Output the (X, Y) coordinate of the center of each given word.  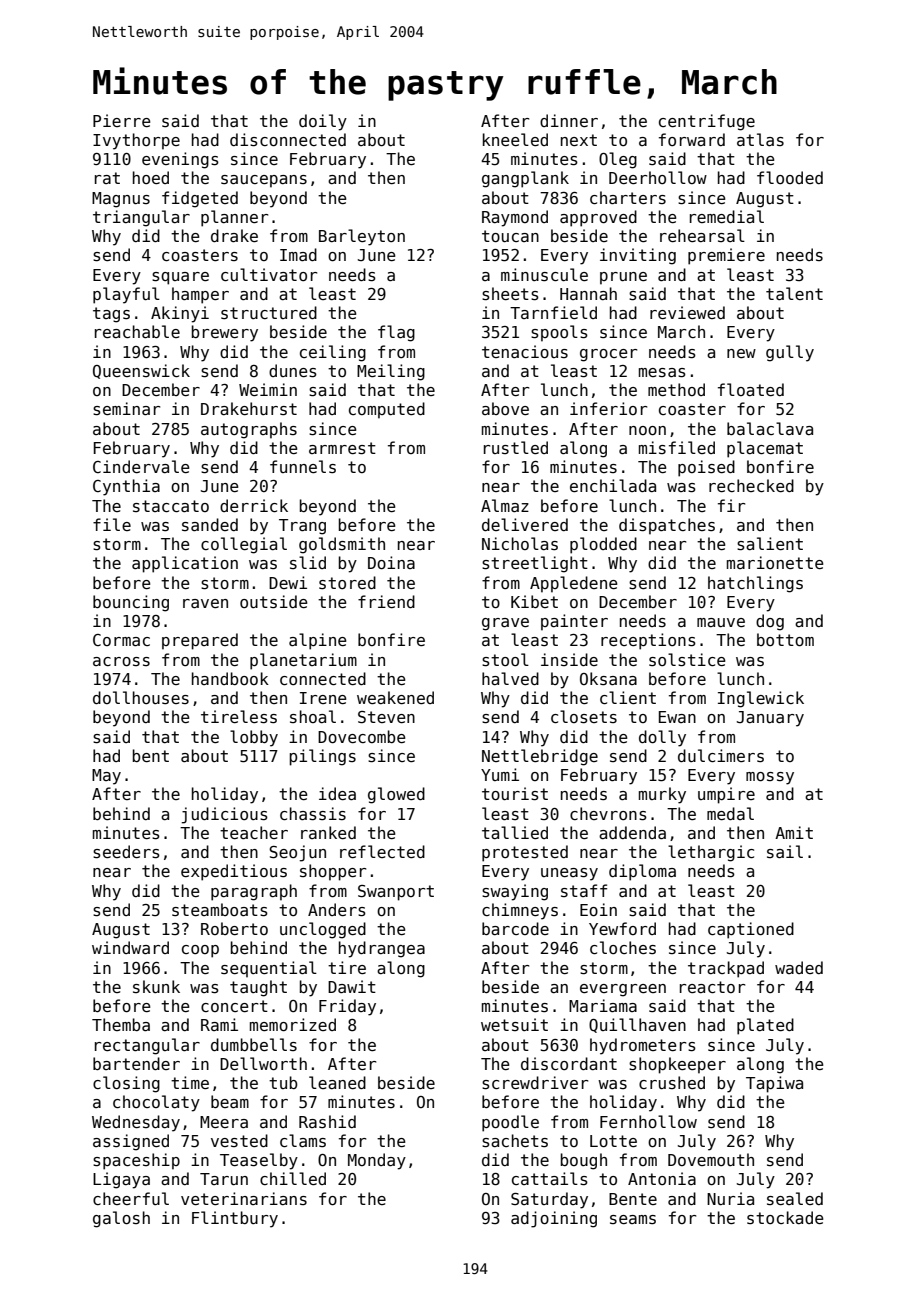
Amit (794, 832)
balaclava (770, 428)
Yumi (500, 774)
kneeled (515, 139)
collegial (244, 545)
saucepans (264, 181)
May (106, 777)
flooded (790, 177)
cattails (550, 1178)
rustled (516, 447)
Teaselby (259, 1161)
